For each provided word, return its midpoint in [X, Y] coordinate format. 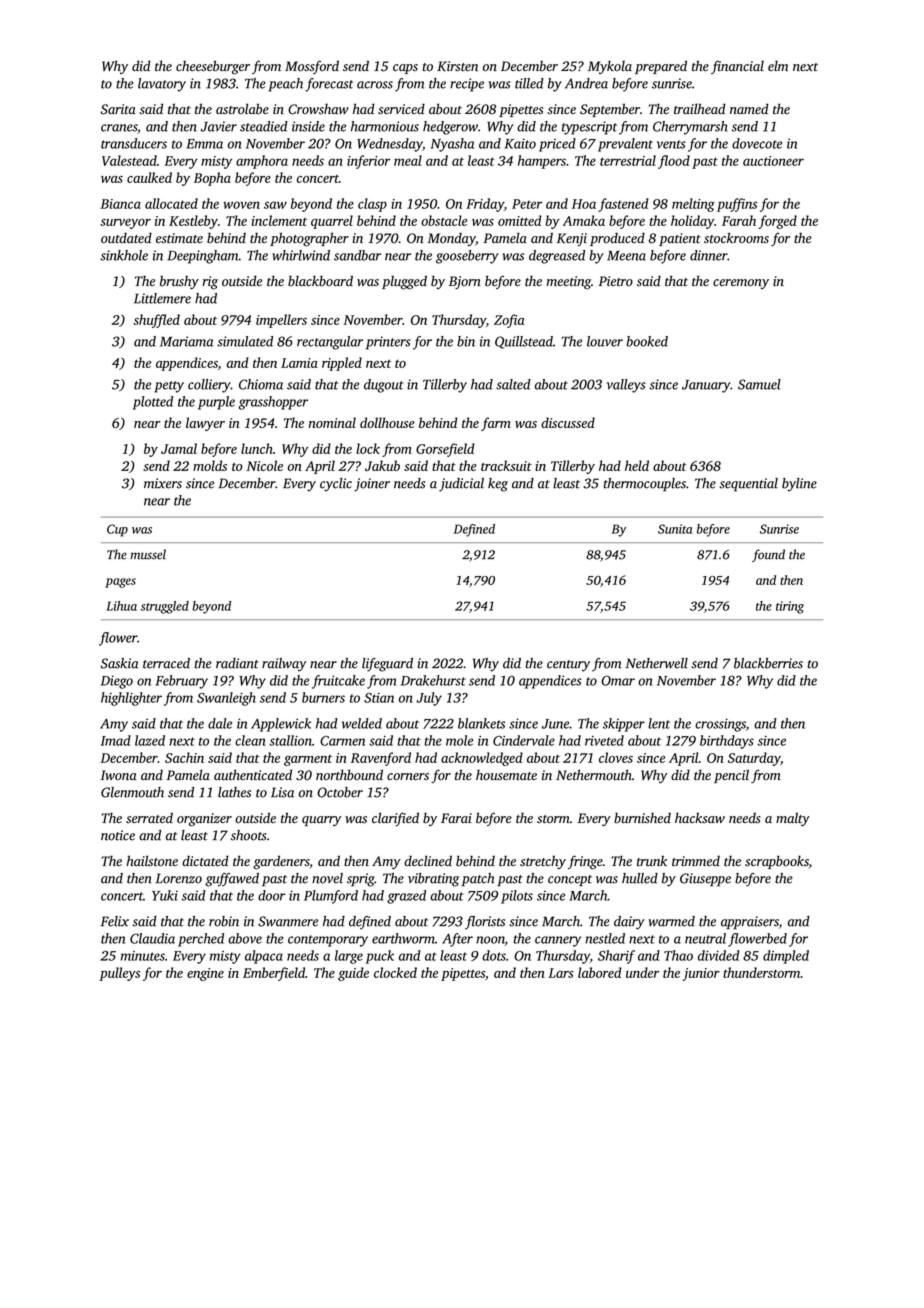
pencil [731, 776]
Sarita [118, 109]
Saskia [119, 663]
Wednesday [389, 145]
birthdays [727, 742]
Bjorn [465, 282]
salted [513, 384]
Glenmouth [132, 792]
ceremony [741, 284]
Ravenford [381, 759]
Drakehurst [433, 680]
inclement [279, 220]
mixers [163, 483]
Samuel [759, 384]
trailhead [700, 108]
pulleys [119, 974]
